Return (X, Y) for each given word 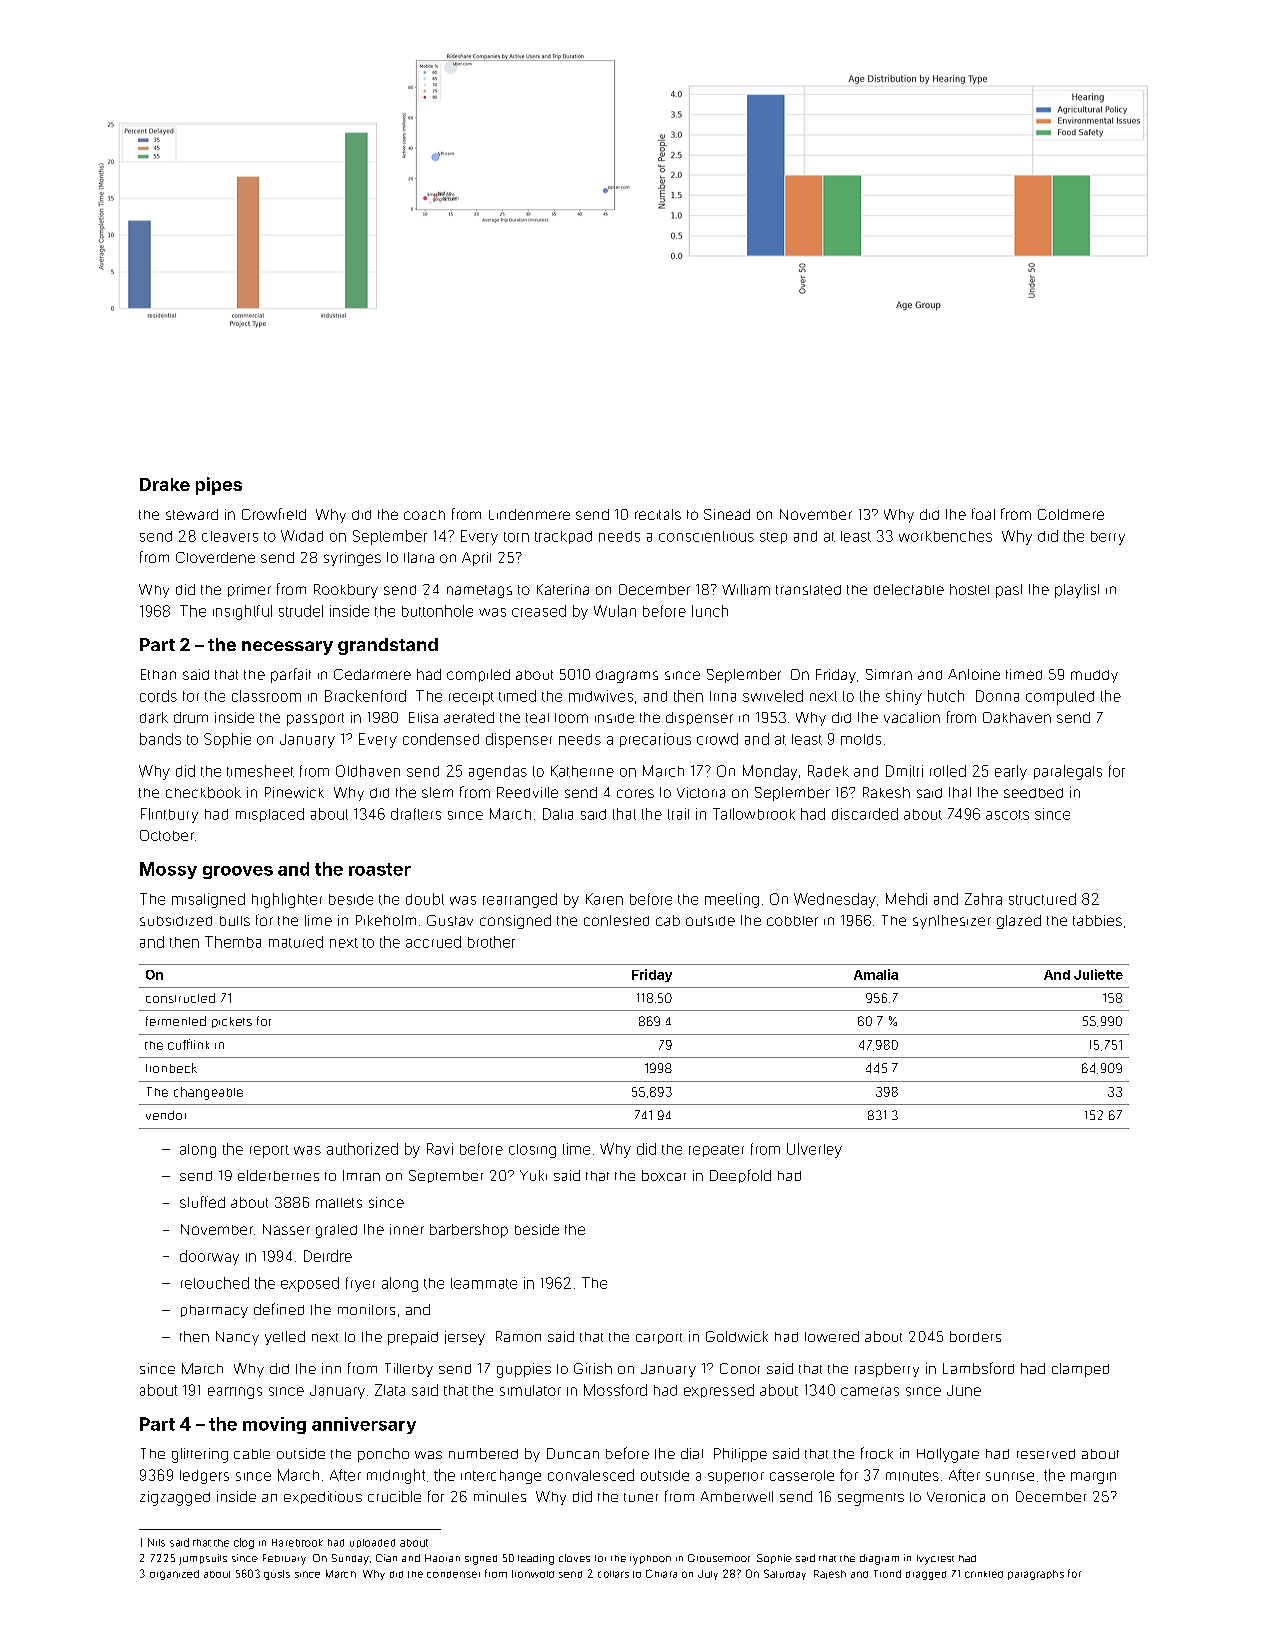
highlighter (287, 900)
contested (616, 920)
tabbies (1097, 920)
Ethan (158, 674)
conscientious (706, 536)
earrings (235, 1393)
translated (808, 590)
